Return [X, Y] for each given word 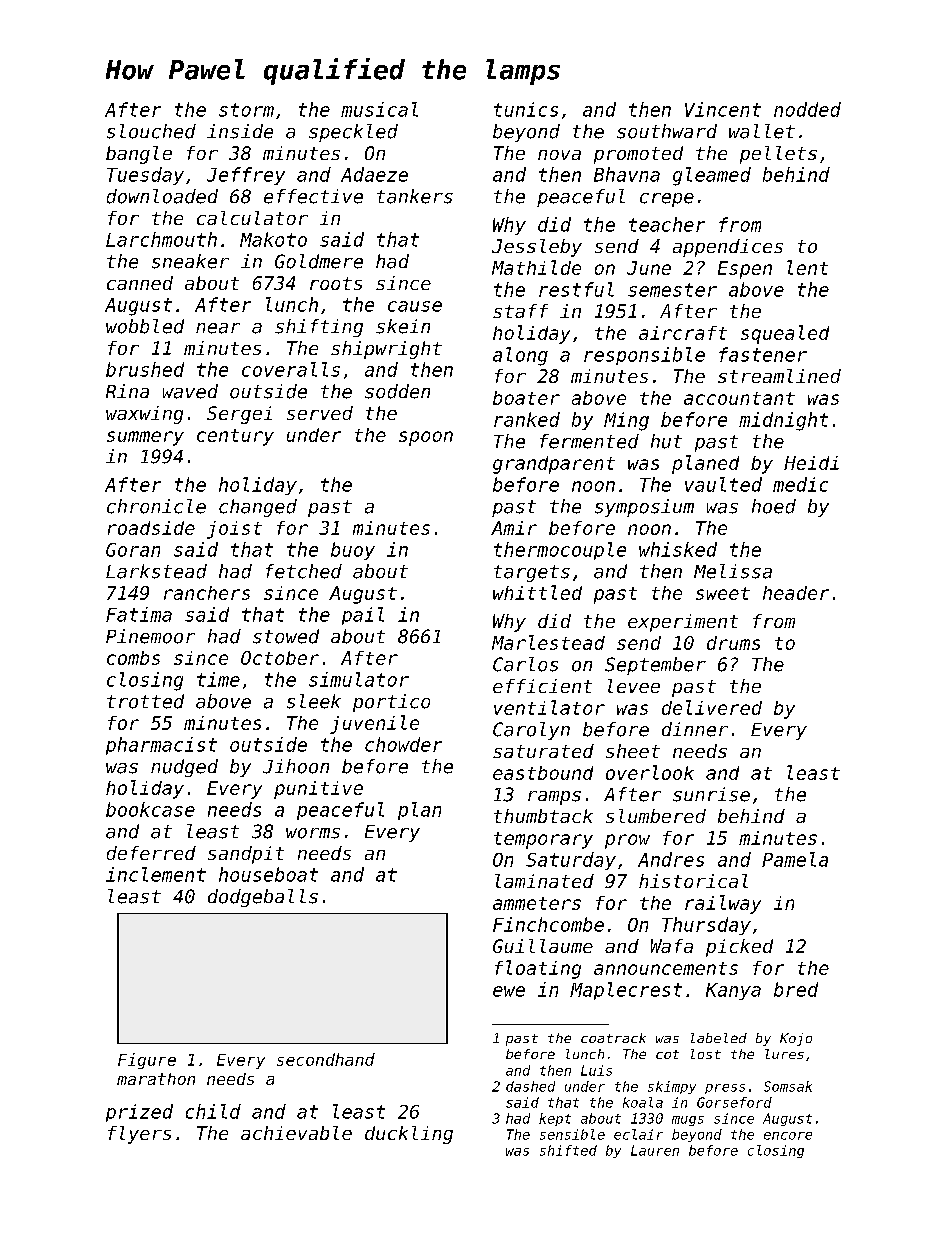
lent [807, 267]
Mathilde [536, 267]
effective [313, 196]
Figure [147, 1061]
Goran [133, 550]
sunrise [711, 794]
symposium [644, 508]
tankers [415, 196]
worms [313, 833]
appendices [728, 248]
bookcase [150, 809]
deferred [151, 853]
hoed [774, 506]
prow [627, 841]
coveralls [291, 369]
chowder [403, 744]
